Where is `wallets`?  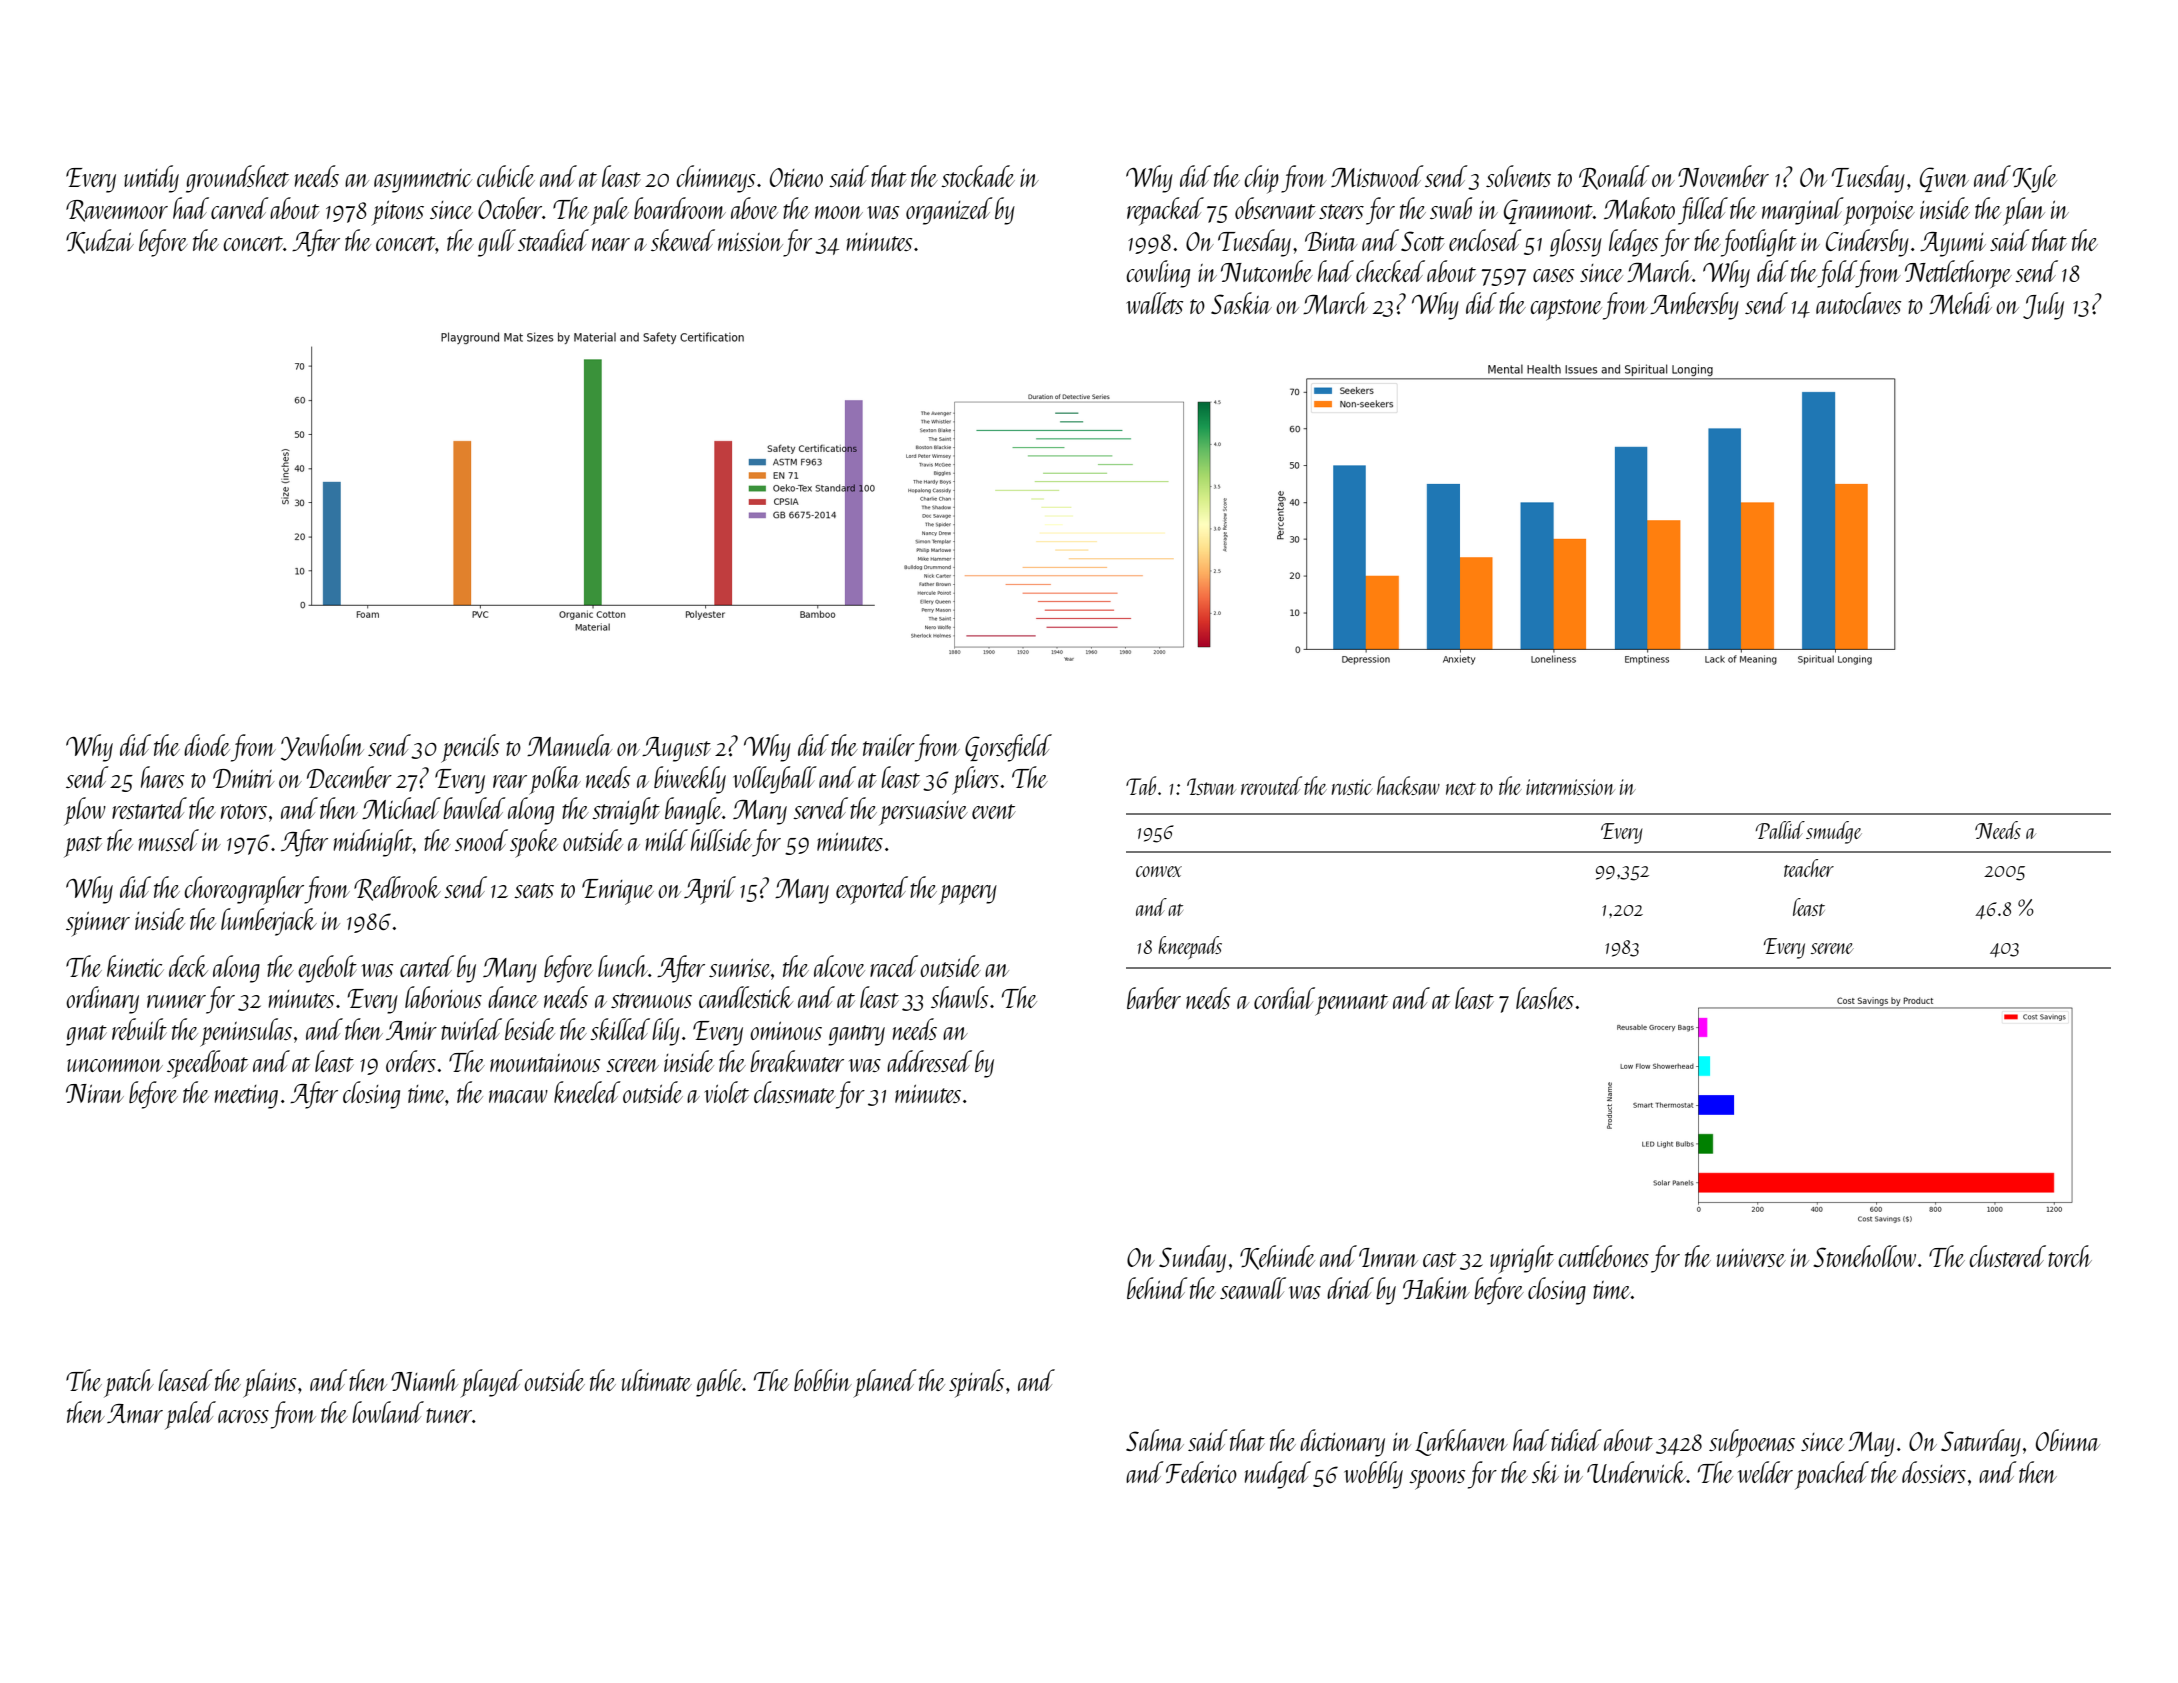 wallets is located at coordinates (1154, 303).
